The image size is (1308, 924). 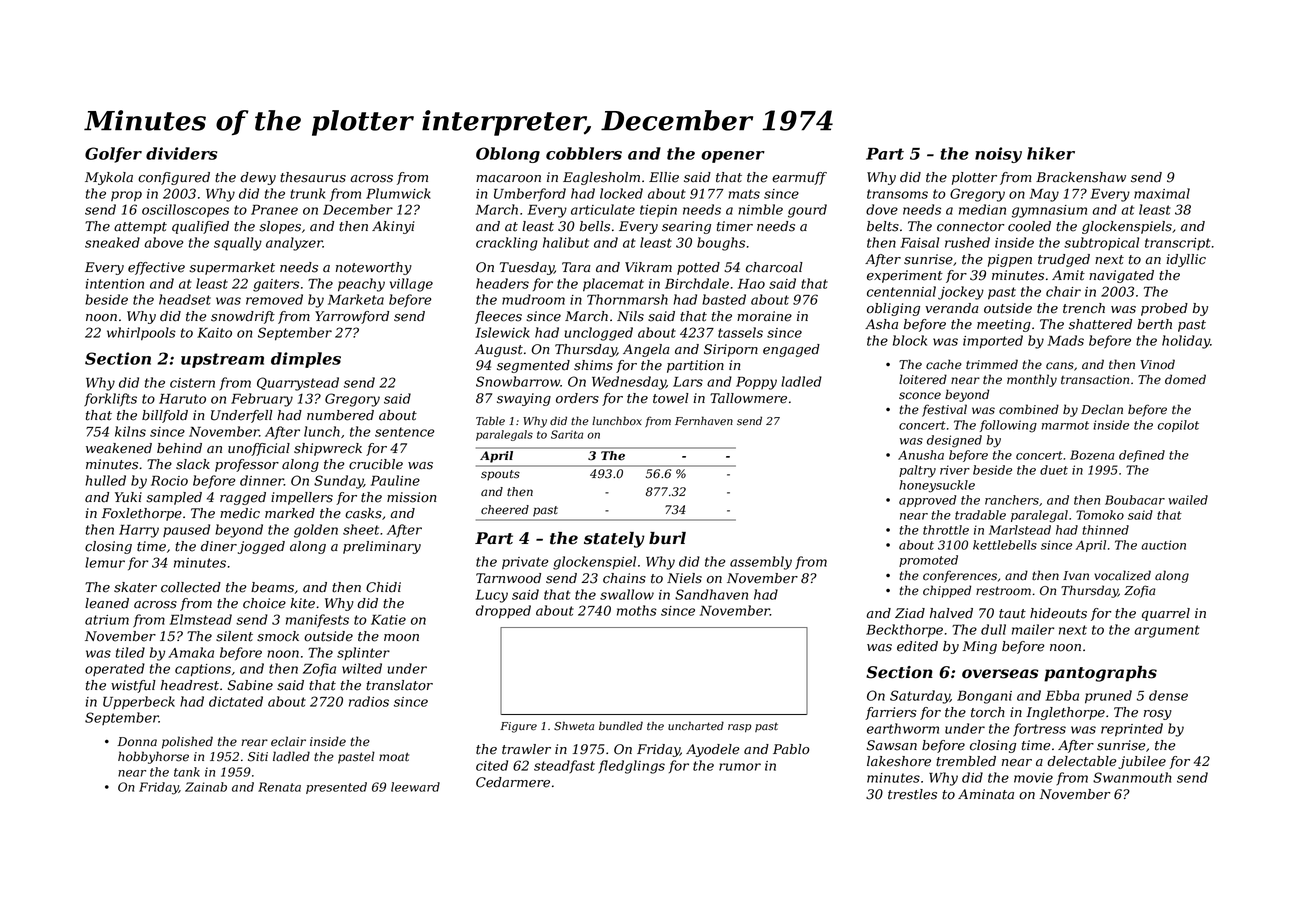 What do you see at coordinates (1132, 777) in the image?
I see `Swanmouth` at bounding box center [1132, 777].
